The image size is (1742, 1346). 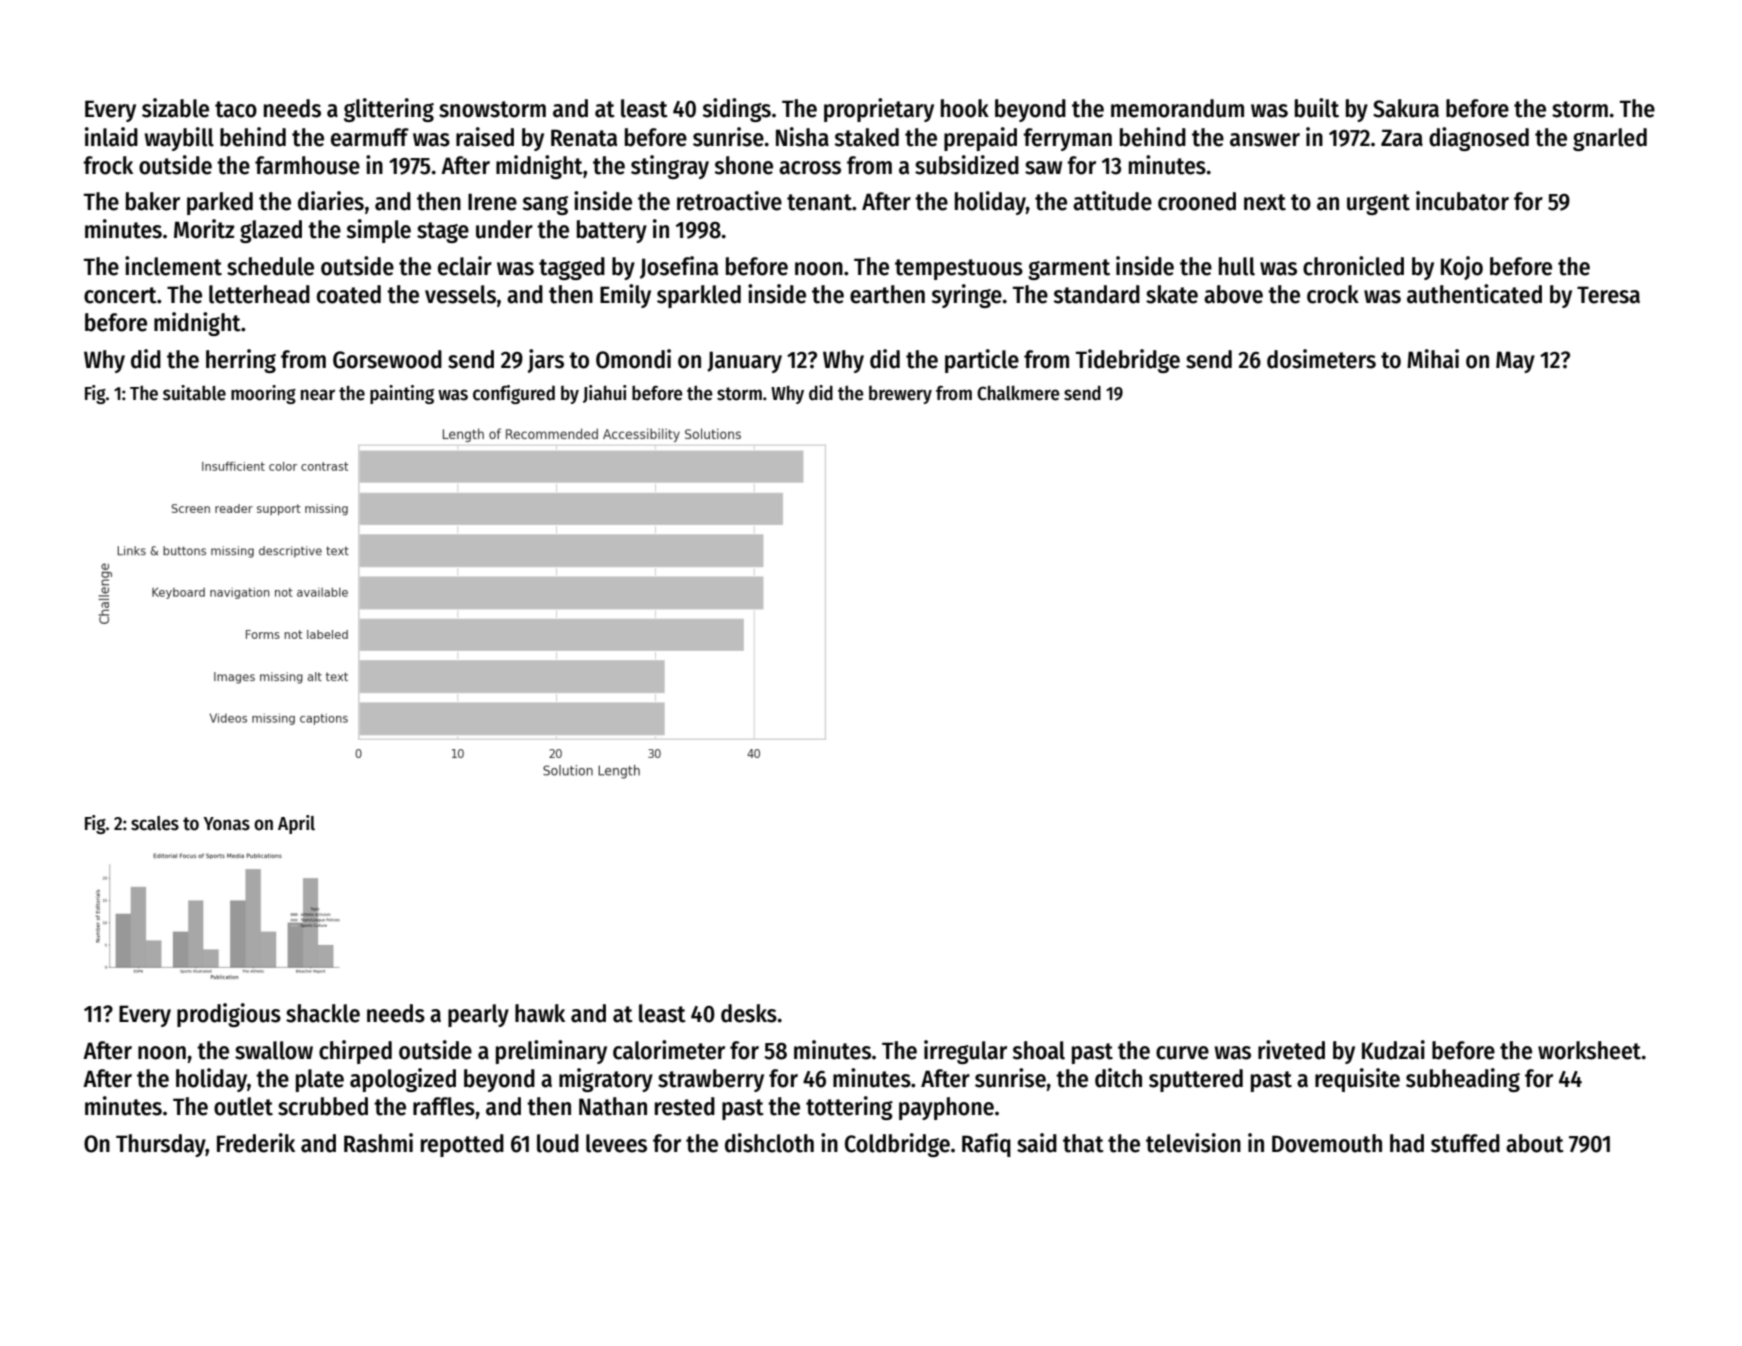 What do you see at coordinates (256, 1143) in the screenshot?
I see `Frederik` at bounding box center [256, 1143].
